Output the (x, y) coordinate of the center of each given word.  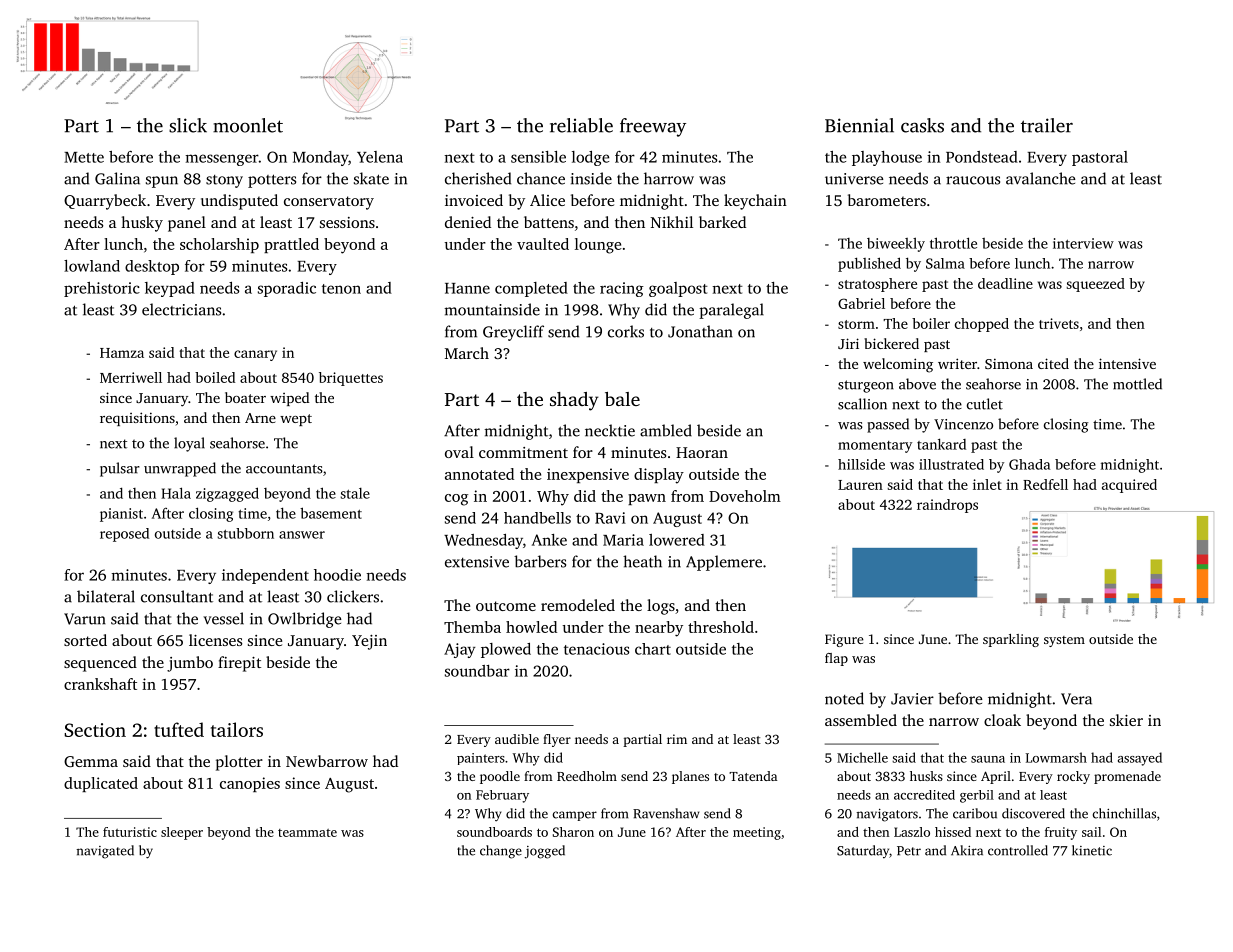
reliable (581, 125)
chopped (982, 325)
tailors (237, 729)
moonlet (248, 125)
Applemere (724, 563)
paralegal (731, 311)
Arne (260, 418)
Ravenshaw (666, 813)
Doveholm (745, 496)
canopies (250, 784)
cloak (1002, 720)
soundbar (477, 671)
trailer (1047, 125)
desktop (152, 267)
